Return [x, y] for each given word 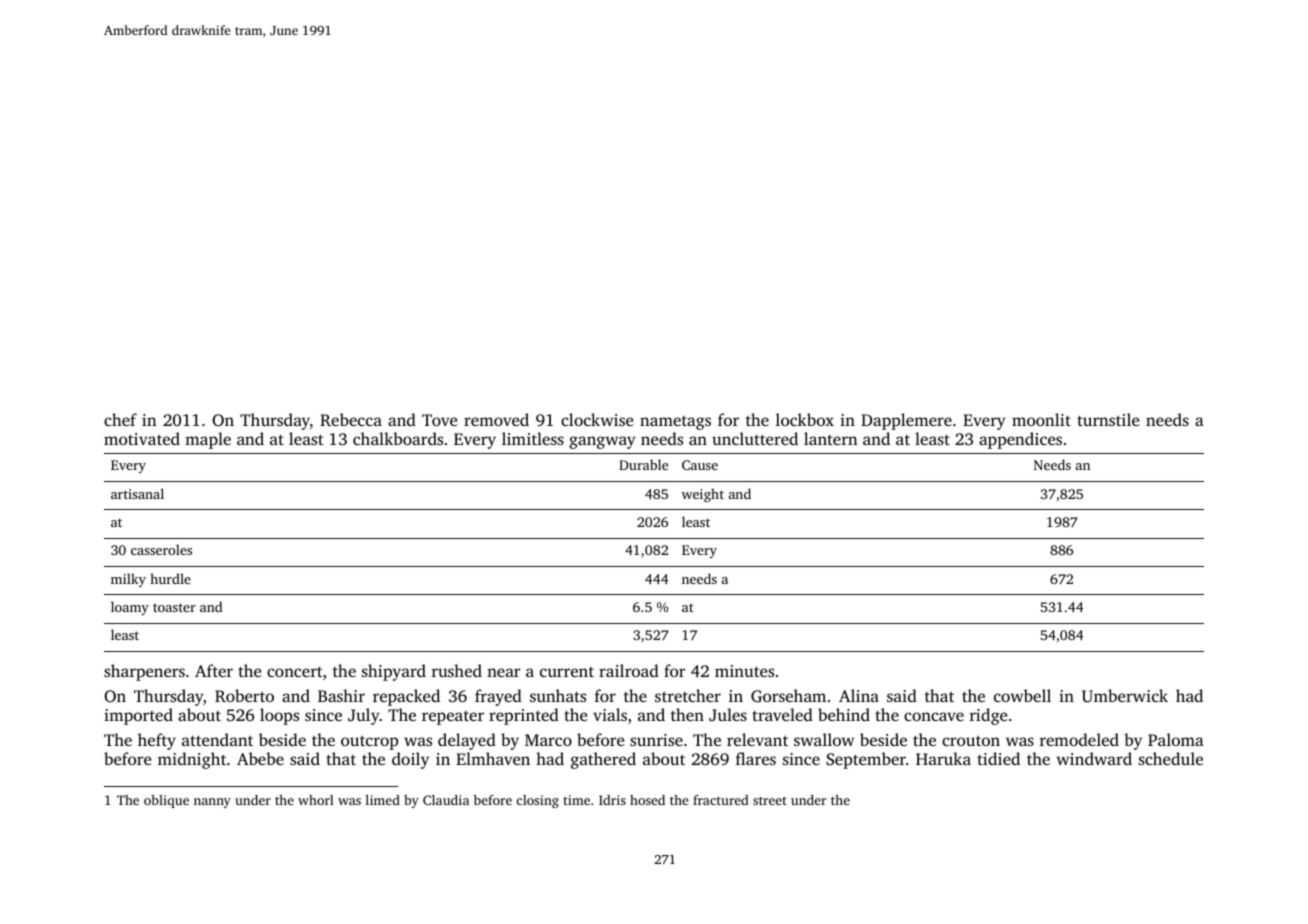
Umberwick [1125, 696]
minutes [744, 671]
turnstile [1108, 419]
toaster [174, 607]
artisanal [137, 493]
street [770, 801]
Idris [612, 800]
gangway [602, 442]
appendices [1020, 440]
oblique [166, 801]
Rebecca [351, 419]
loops [279, 716]
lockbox [805, 419]
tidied [998, 758]
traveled [782, 714]
